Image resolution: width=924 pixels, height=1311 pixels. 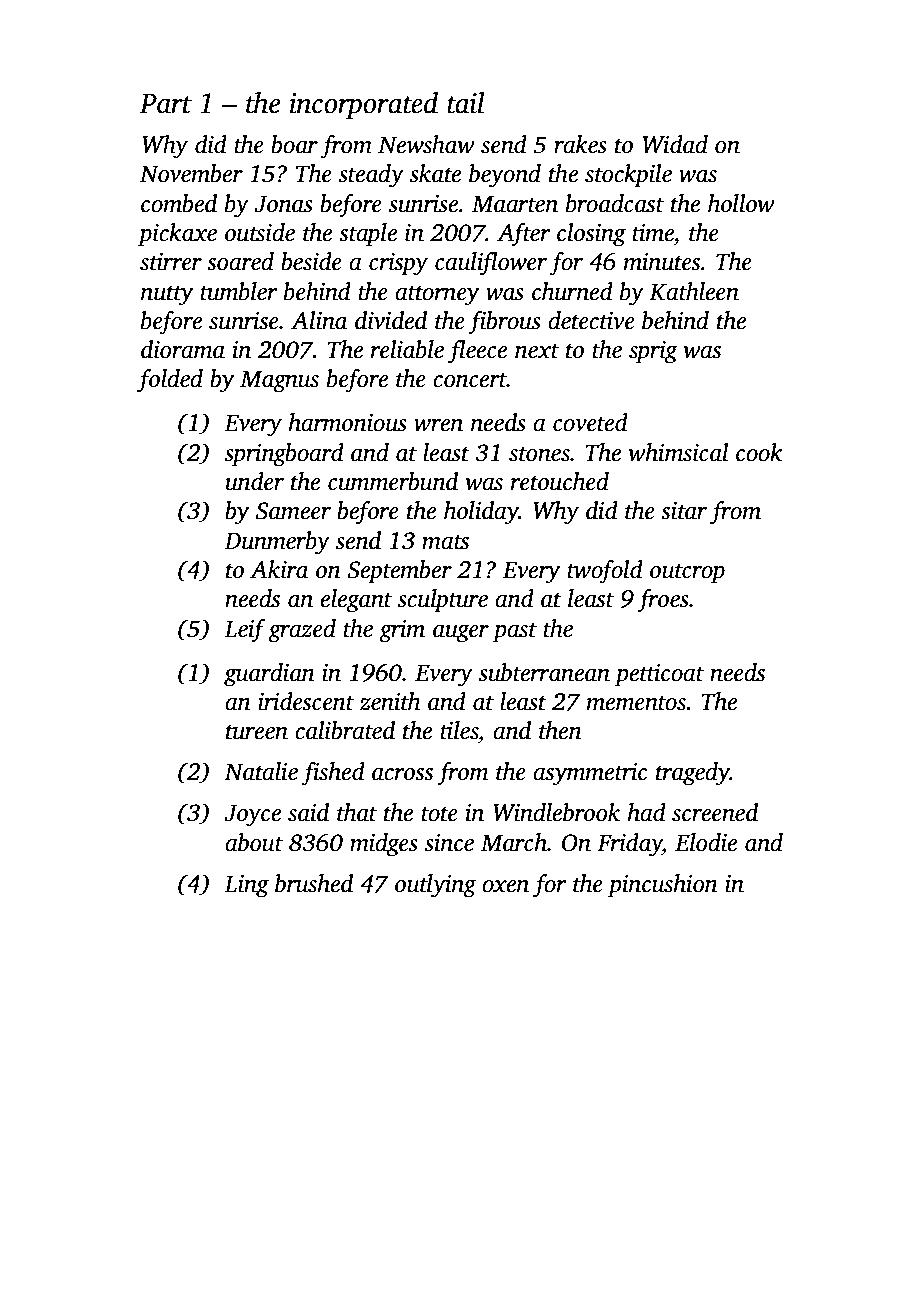 What do you see at coordinates (663, 601) in the page?
I see `froes` at bounding box center [663, 601].
